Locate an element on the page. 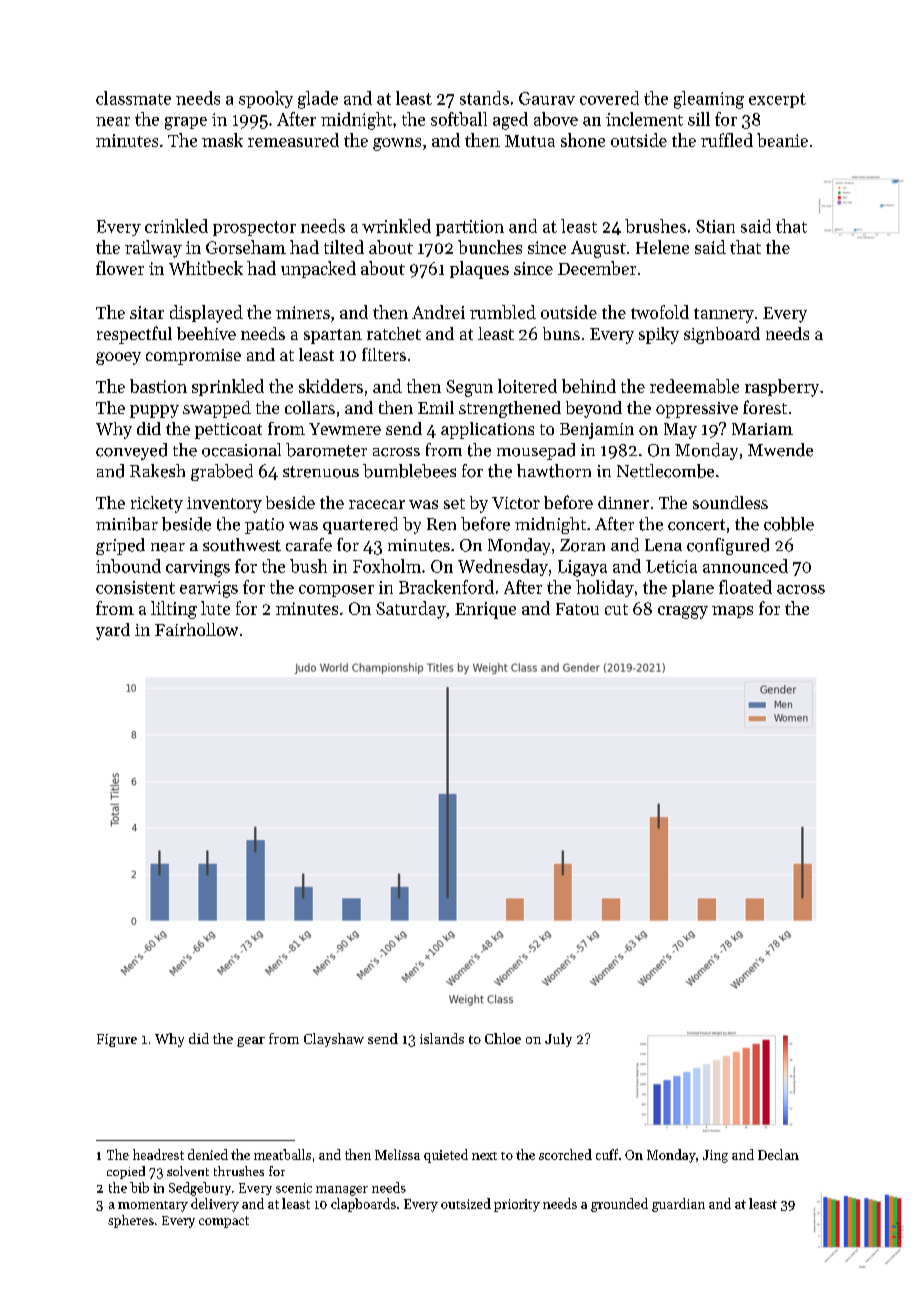 This image has height=1314, width=924. prospector is located at coordinates (254, 228).
